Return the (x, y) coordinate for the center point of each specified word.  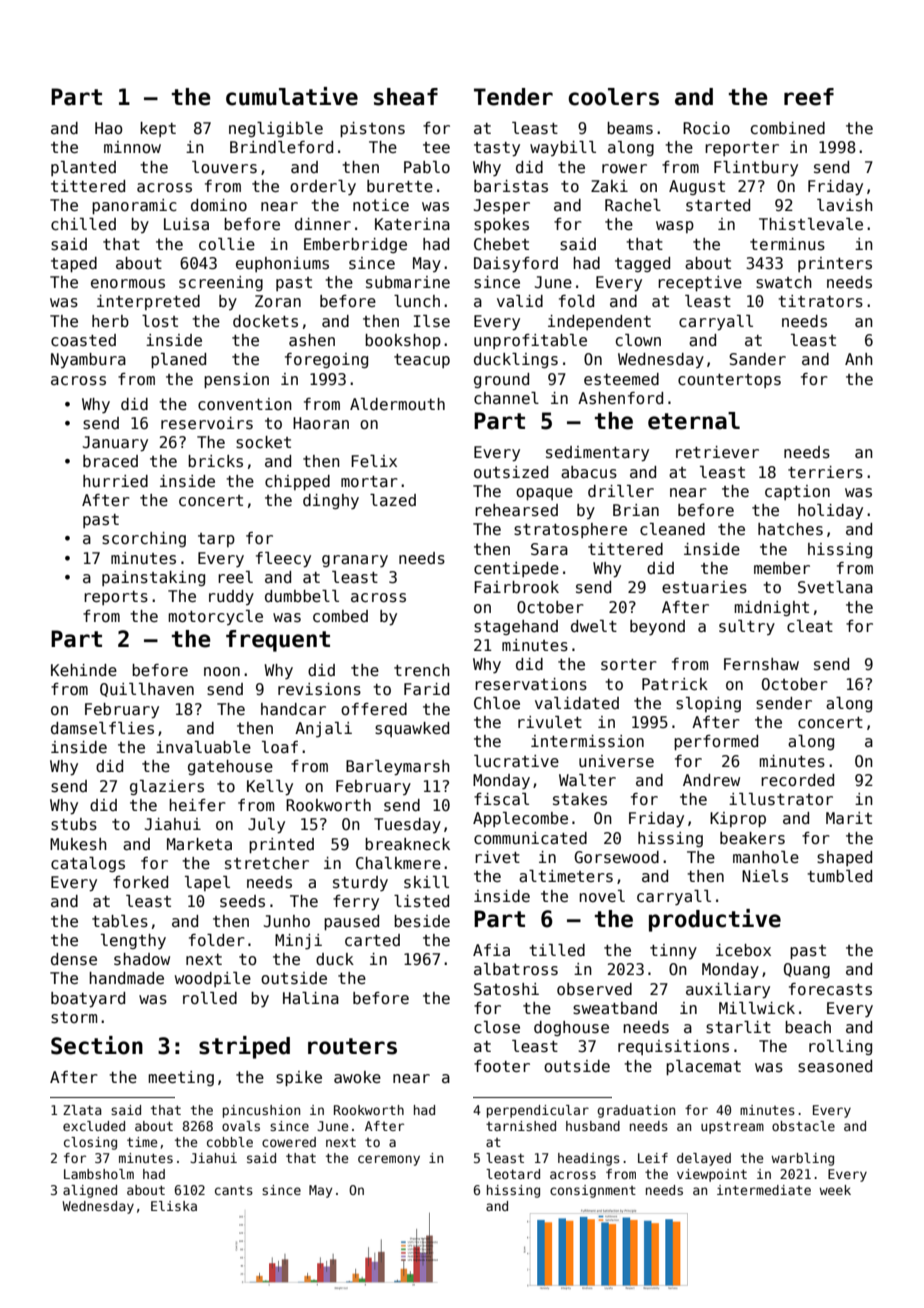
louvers (224, 167)
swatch (784, 282)
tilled (557, 950)
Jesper (502, 206)
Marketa (199, 844)
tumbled (839, 876)
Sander (757, 359)
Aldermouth (397, 404)
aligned (90, 1191)
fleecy (283, 560)
